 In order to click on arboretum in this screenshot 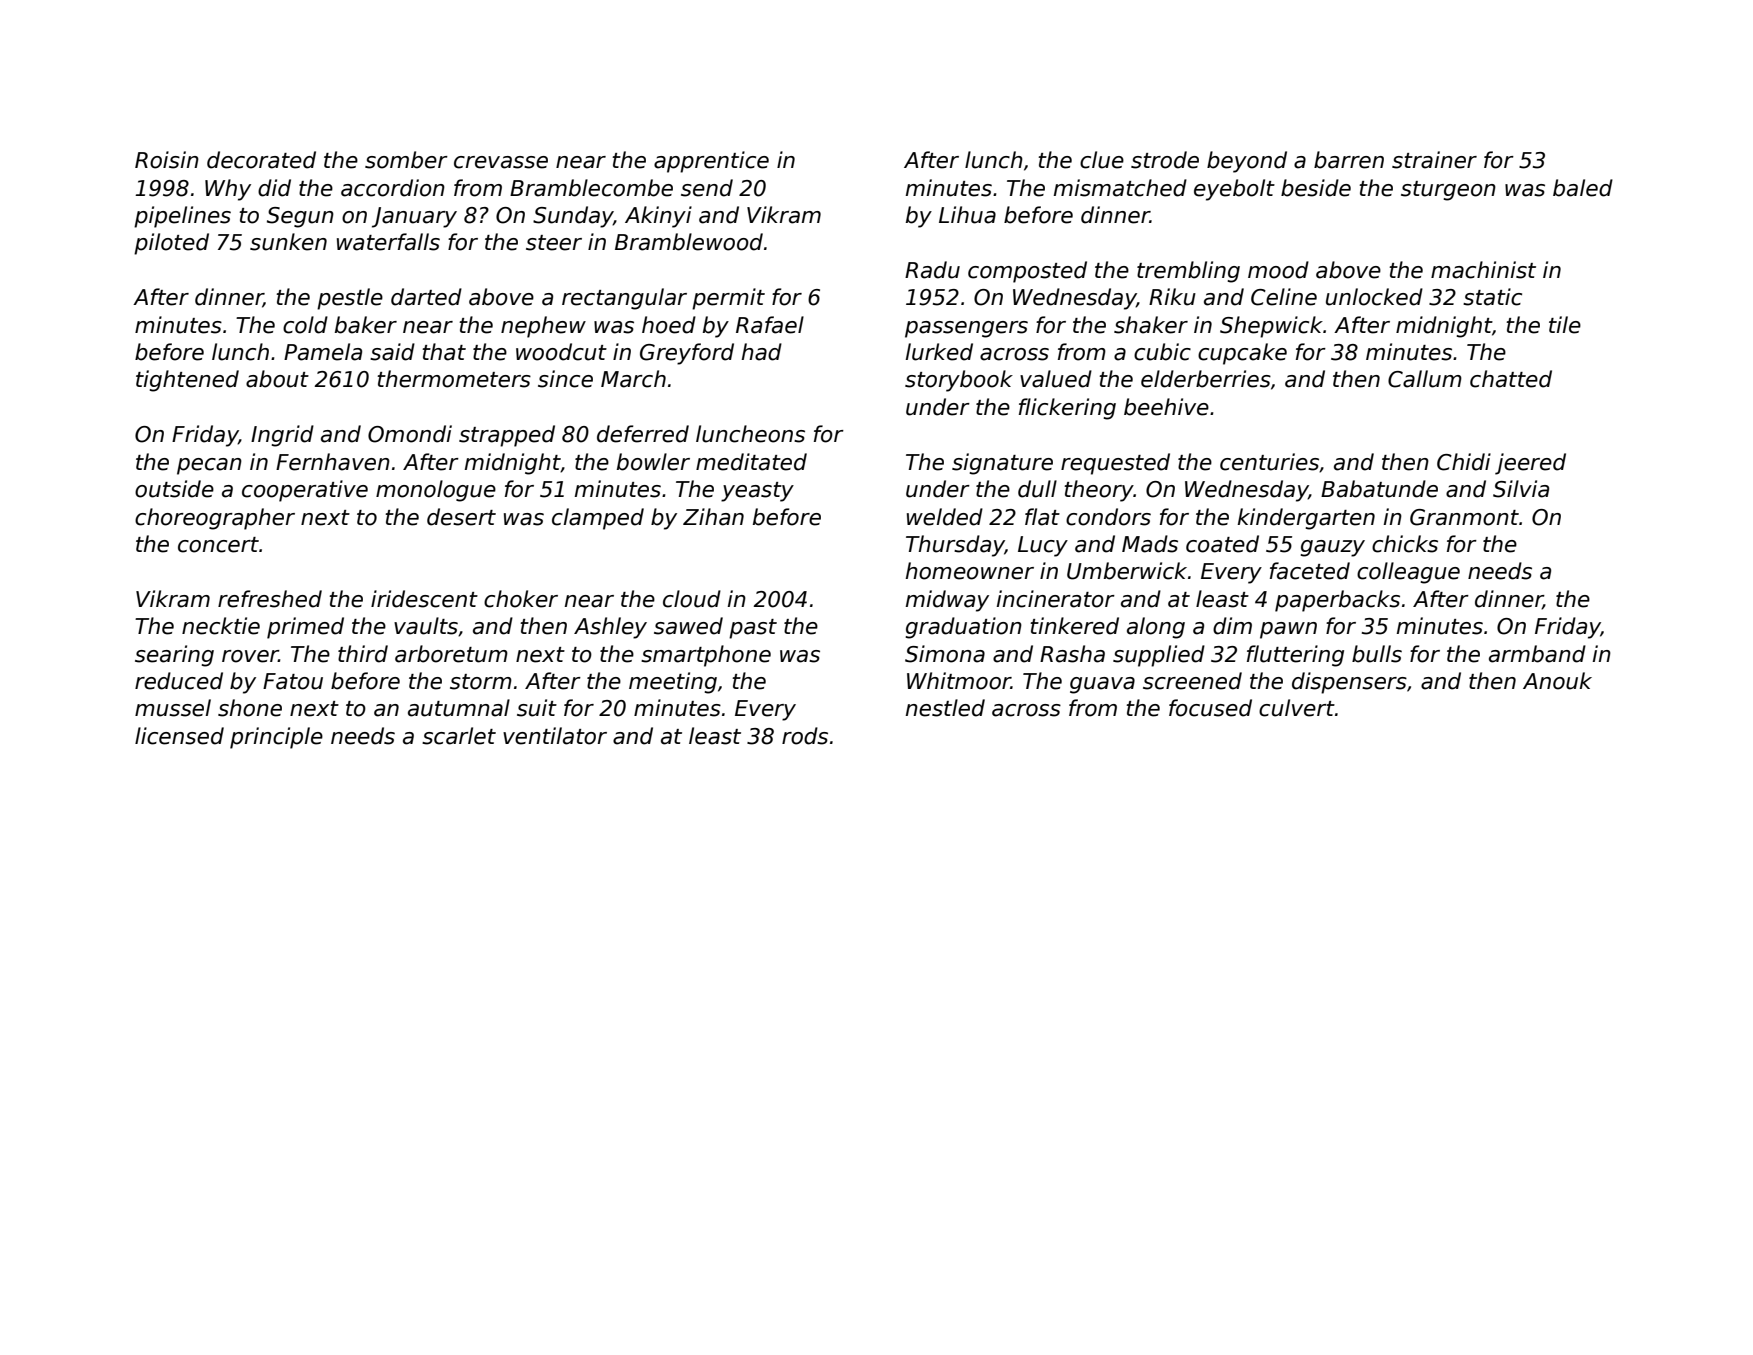, I will do `click(451, 654)`.
